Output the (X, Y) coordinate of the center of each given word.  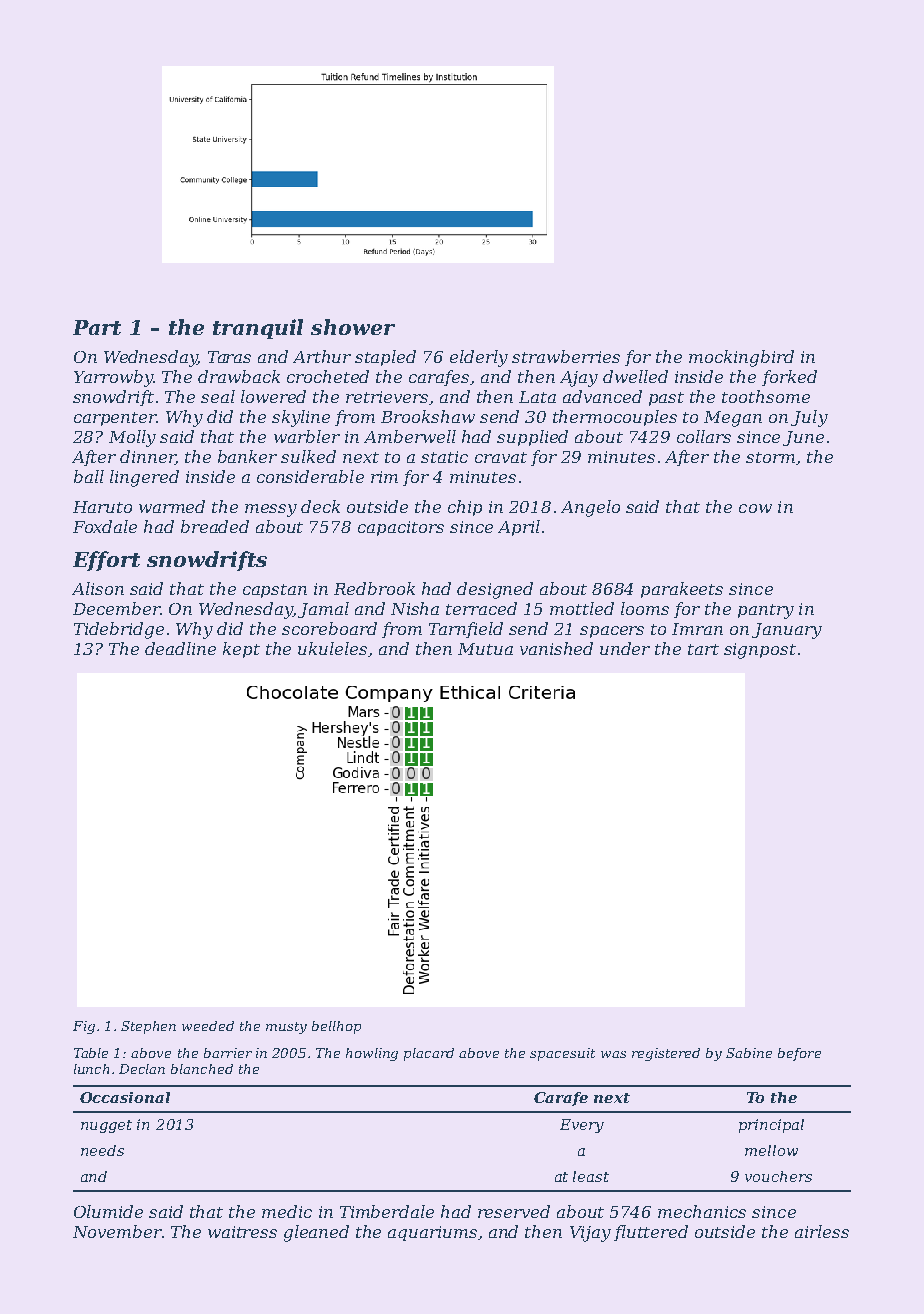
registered (666, 1054)
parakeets (682, 590)
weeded (208, 1026)
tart (703, 649)
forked (789, 378)
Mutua (485, 649)
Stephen (148, 1027)
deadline (180, 648)
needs (102, 1150)
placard (429, 1054)
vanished (556, 648)
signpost (760, 651)
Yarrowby (113, 378)
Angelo (590, 508)
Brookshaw (428, 416)
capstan (275, 591)
